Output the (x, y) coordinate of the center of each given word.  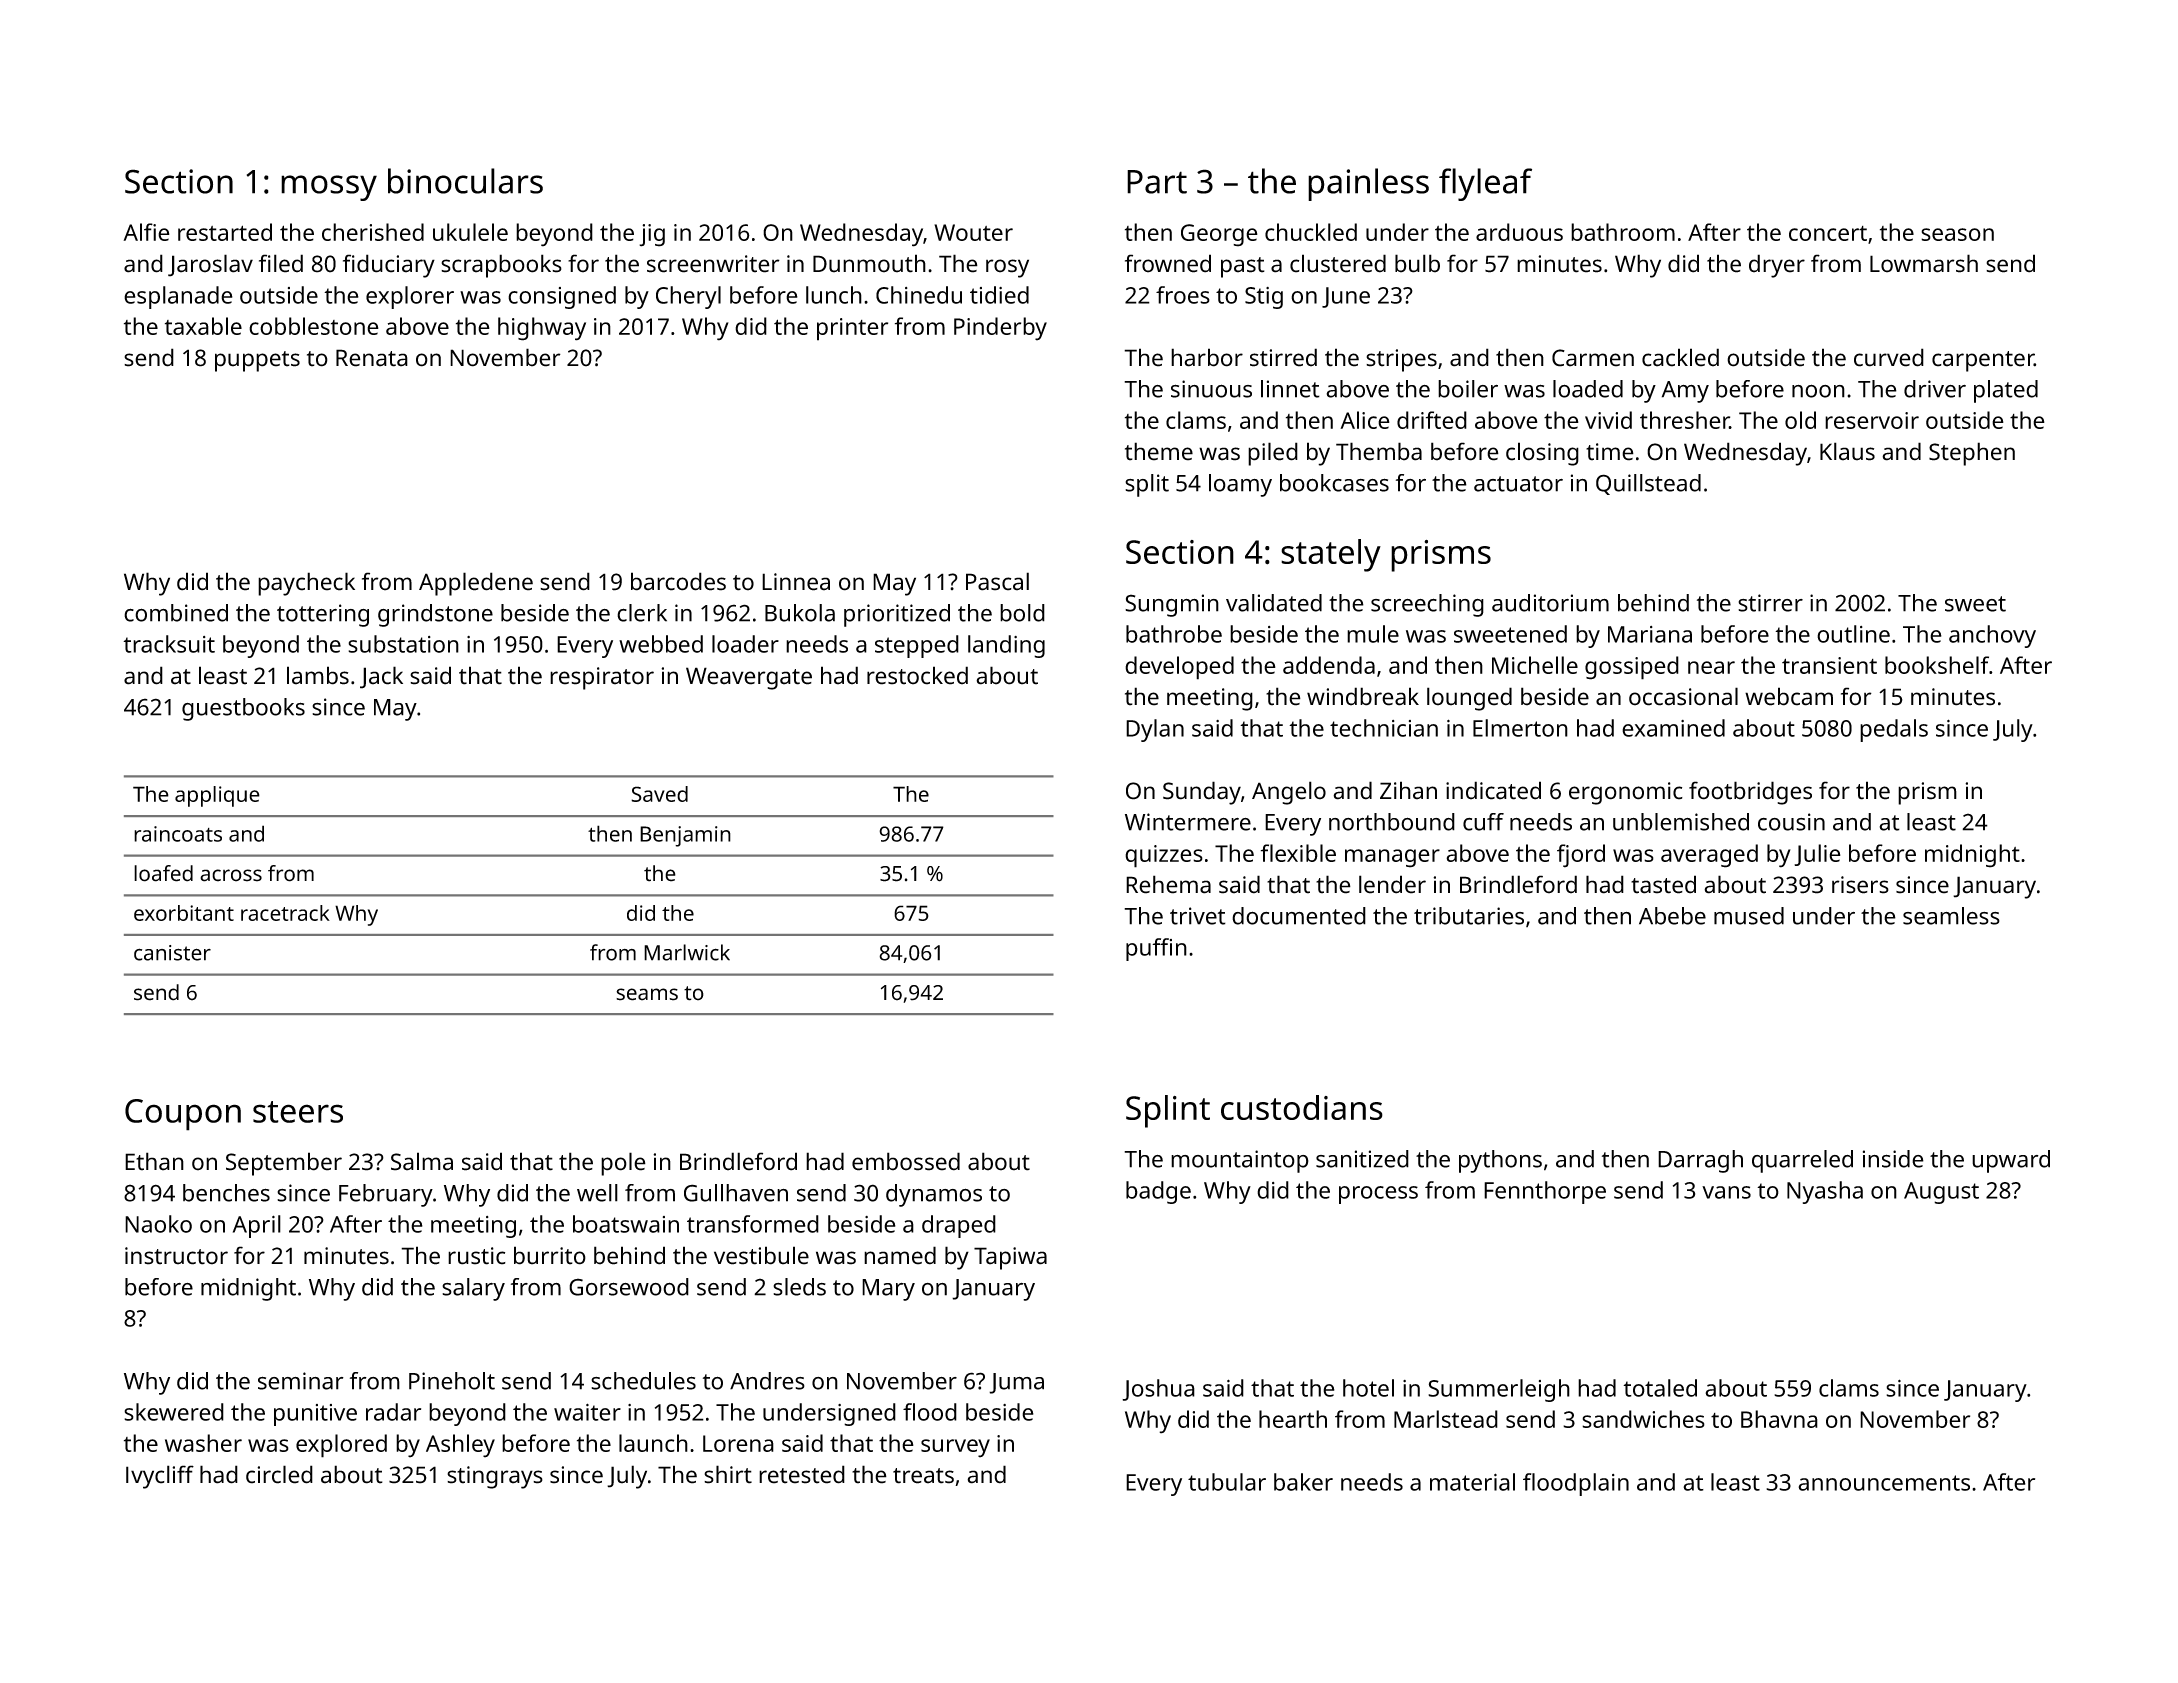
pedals (1894, 730)
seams (647, 994)
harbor (1207, 357)
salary (473, 1289)
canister (172, 953)
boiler (1468, 389)
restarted (225, 232)
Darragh (1700, 1161)
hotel (1368, 1388)
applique (217, 796)
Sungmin (1172, 605)
